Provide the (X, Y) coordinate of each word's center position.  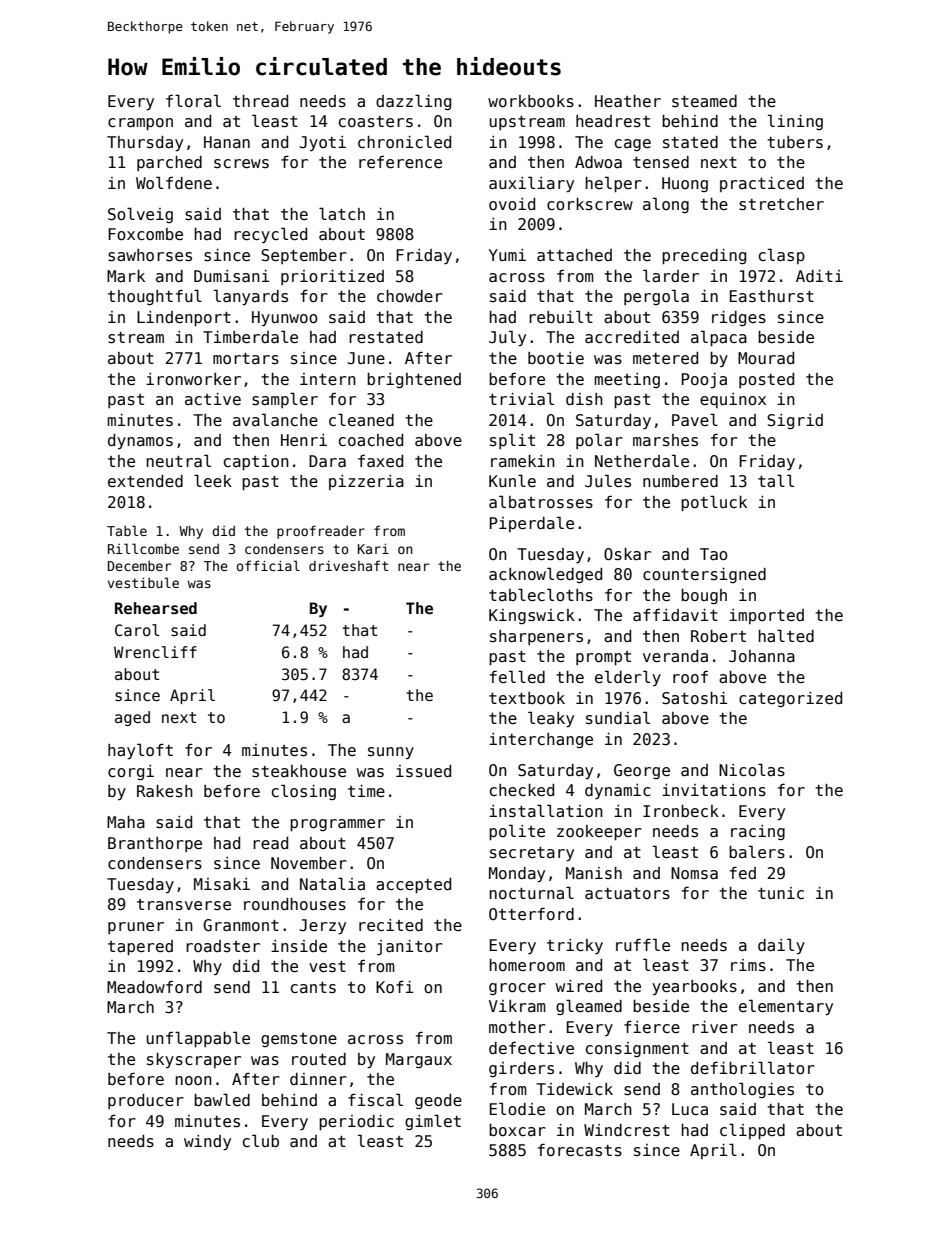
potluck (714, 503)
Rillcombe (143, 548)
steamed (704, 101)
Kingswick (532, 616)
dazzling (413, 102)
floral (193, 100)
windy (207, 1142)
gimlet (433, 1122)
